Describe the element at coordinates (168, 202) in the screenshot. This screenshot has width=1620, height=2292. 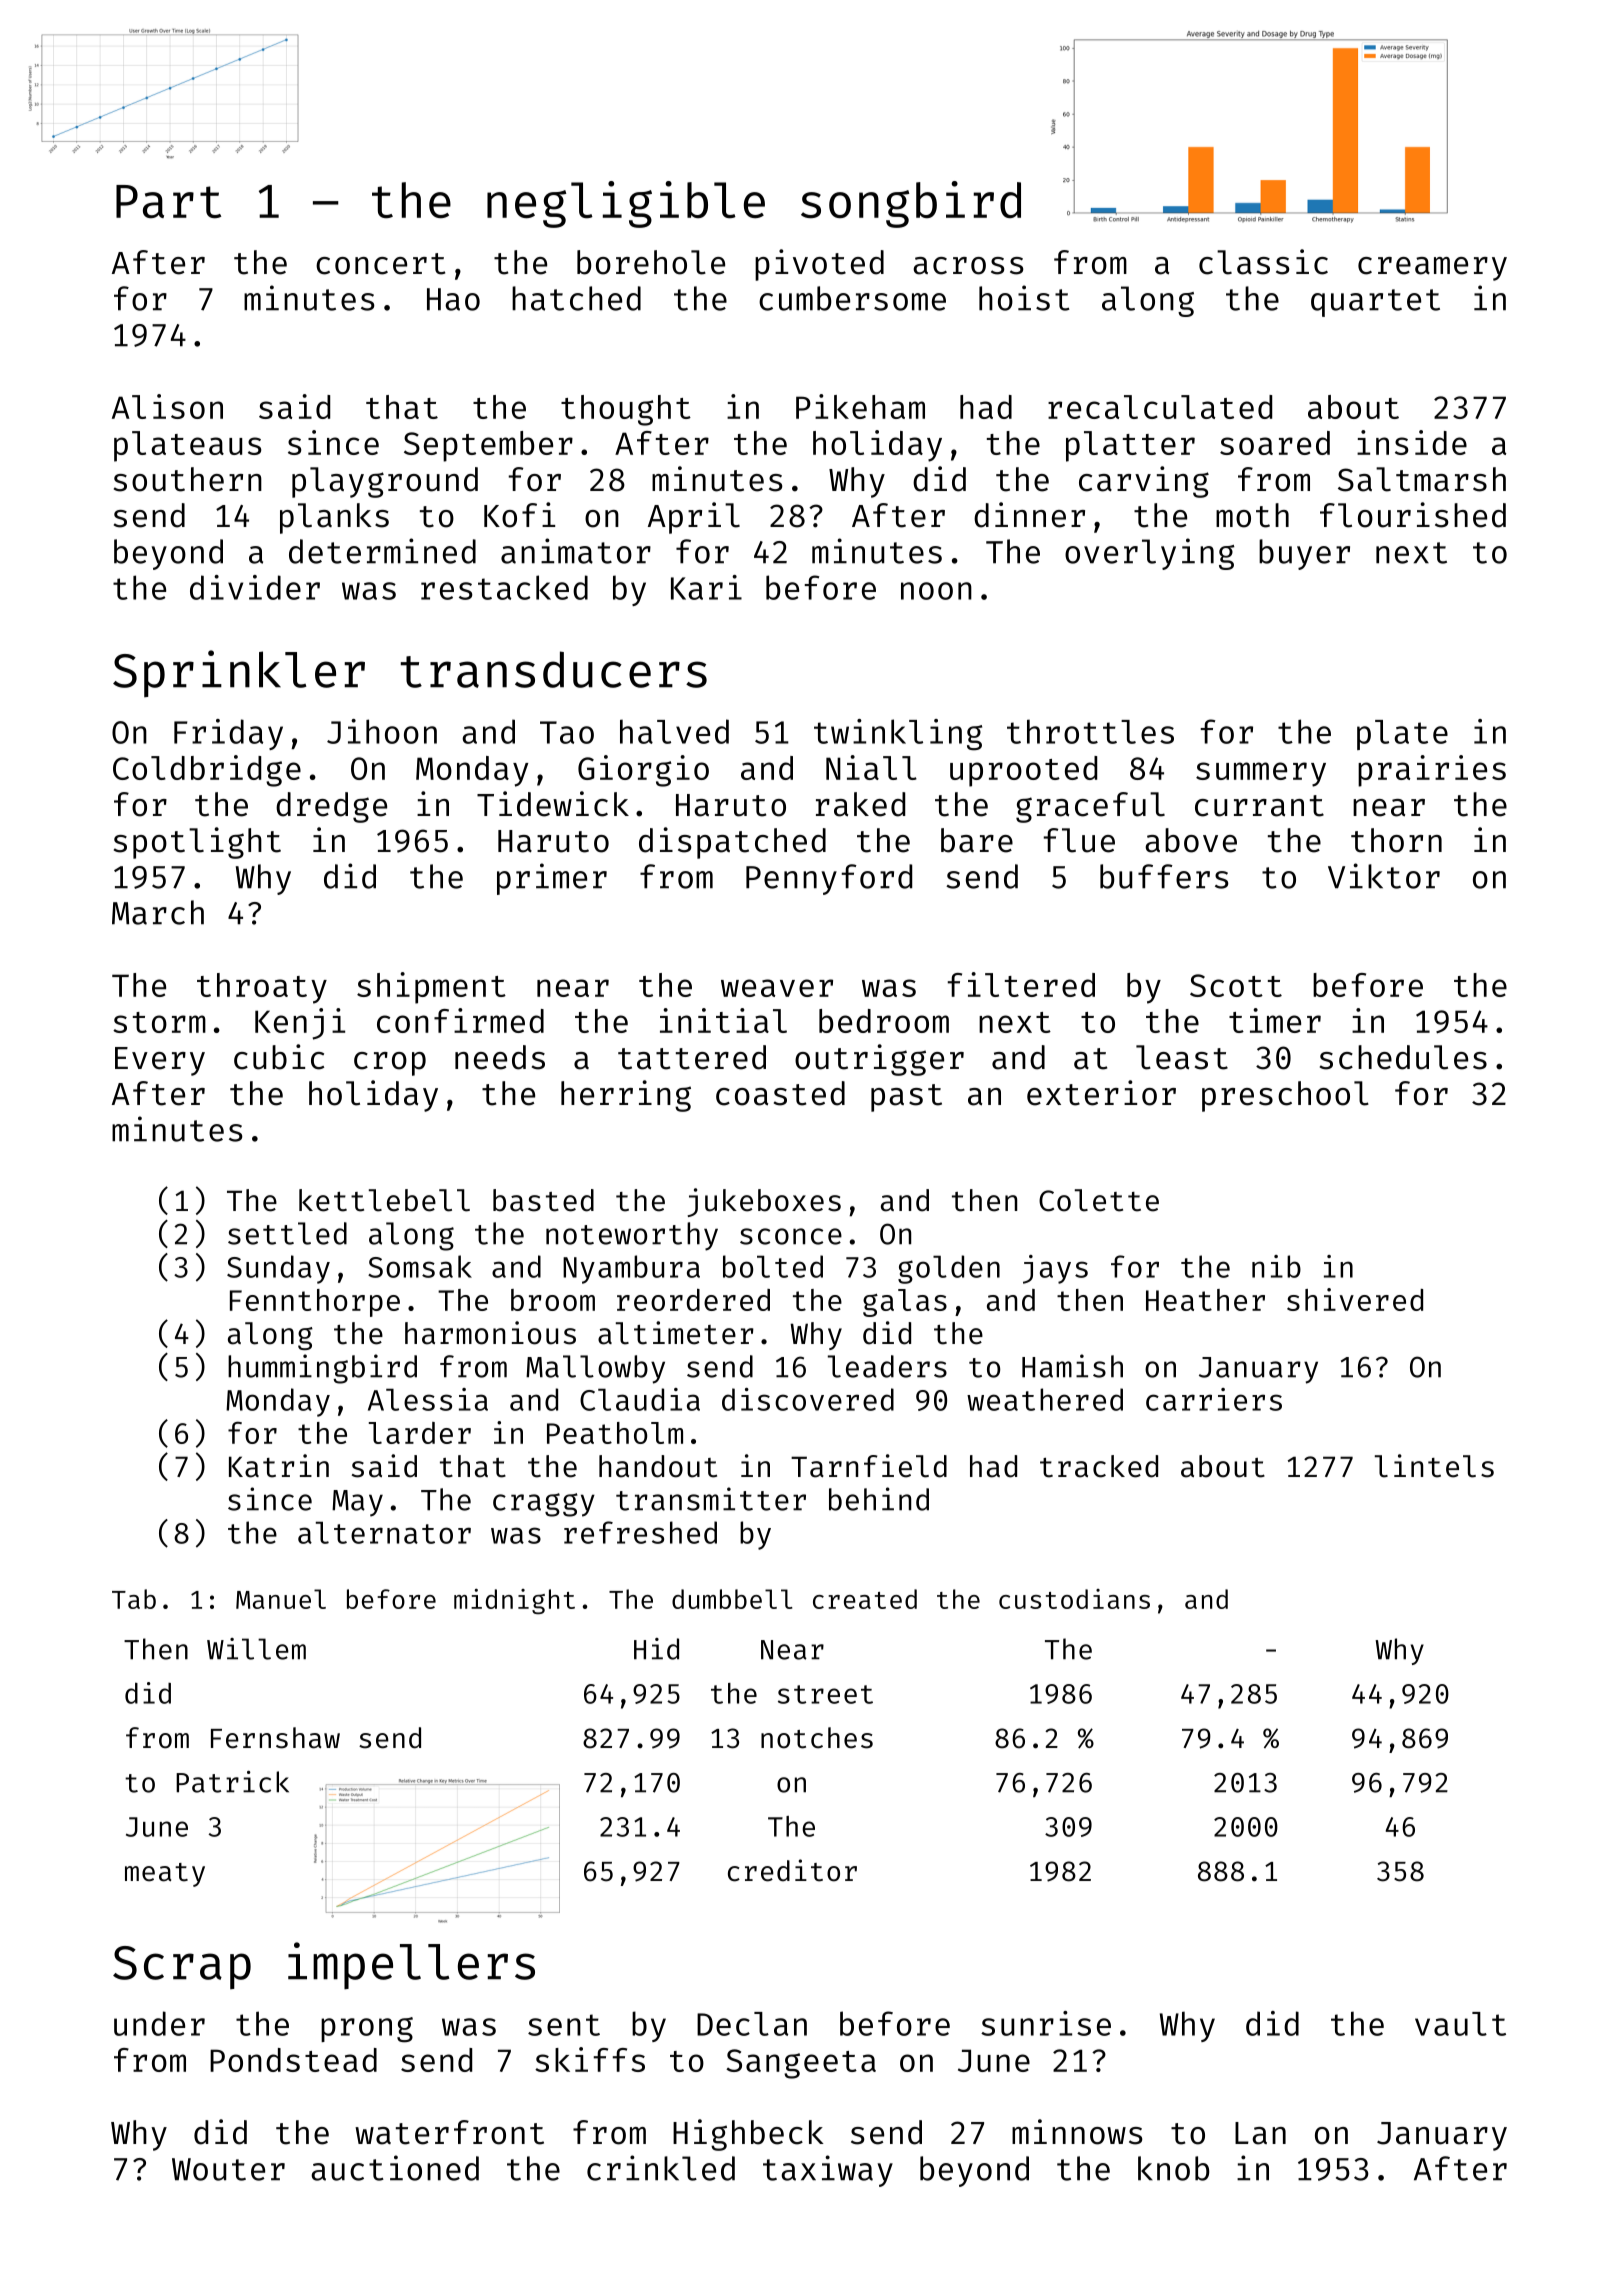
I see `Part` at that location.
